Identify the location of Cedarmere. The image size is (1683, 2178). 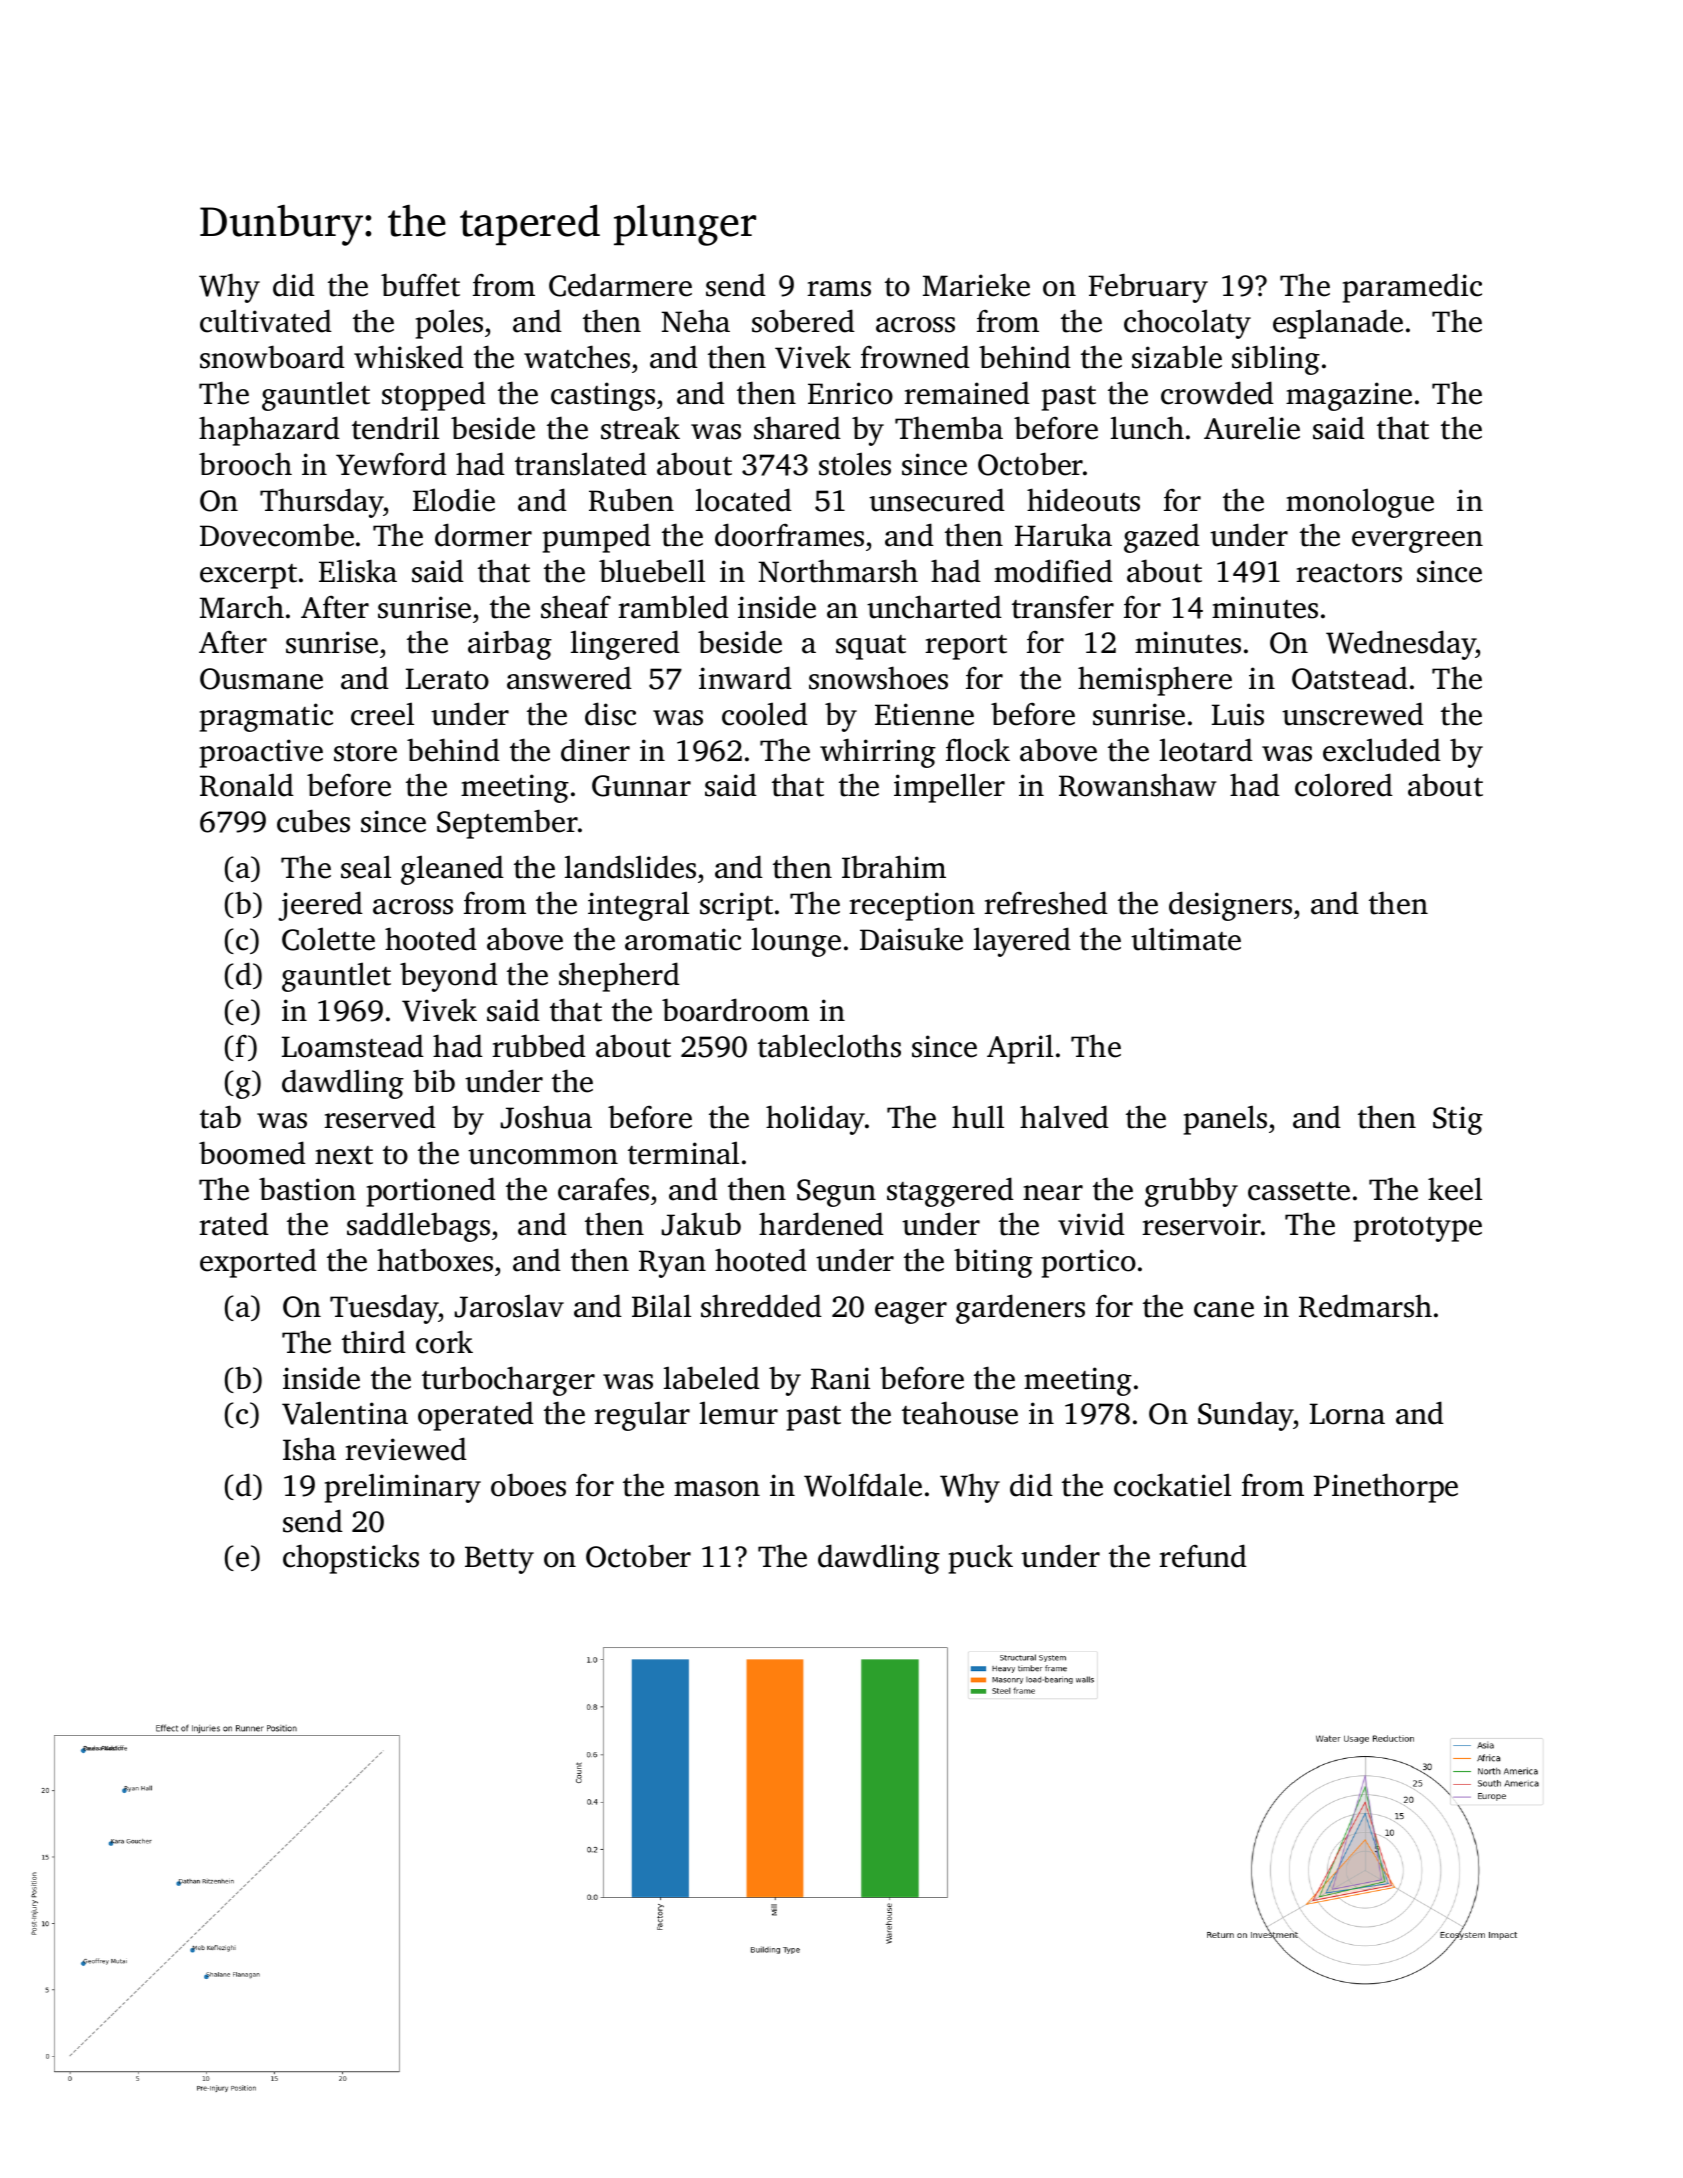
(620, 285).
